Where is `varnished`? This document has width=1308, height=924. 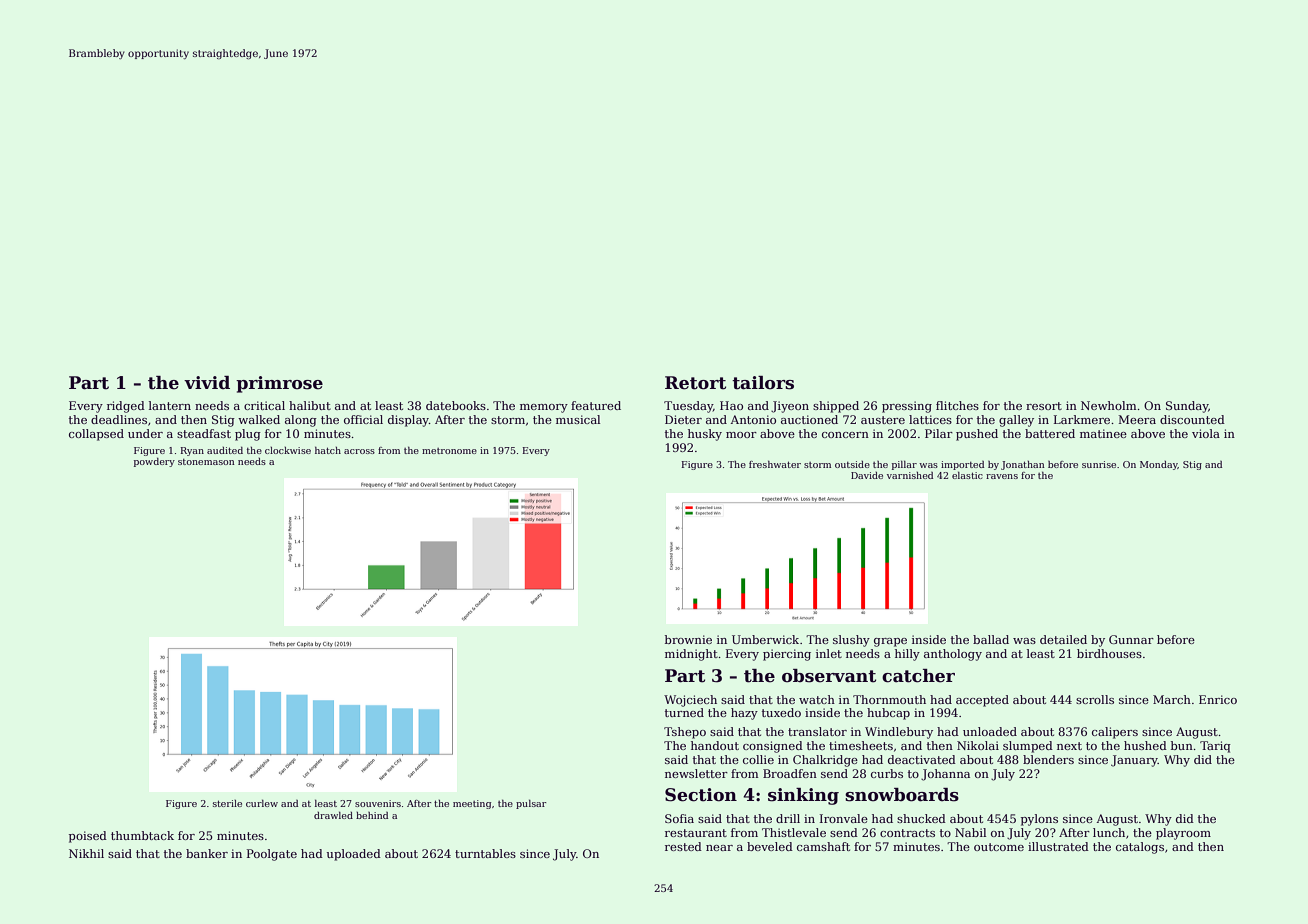 varnished is located at coordinates (910, 475).
